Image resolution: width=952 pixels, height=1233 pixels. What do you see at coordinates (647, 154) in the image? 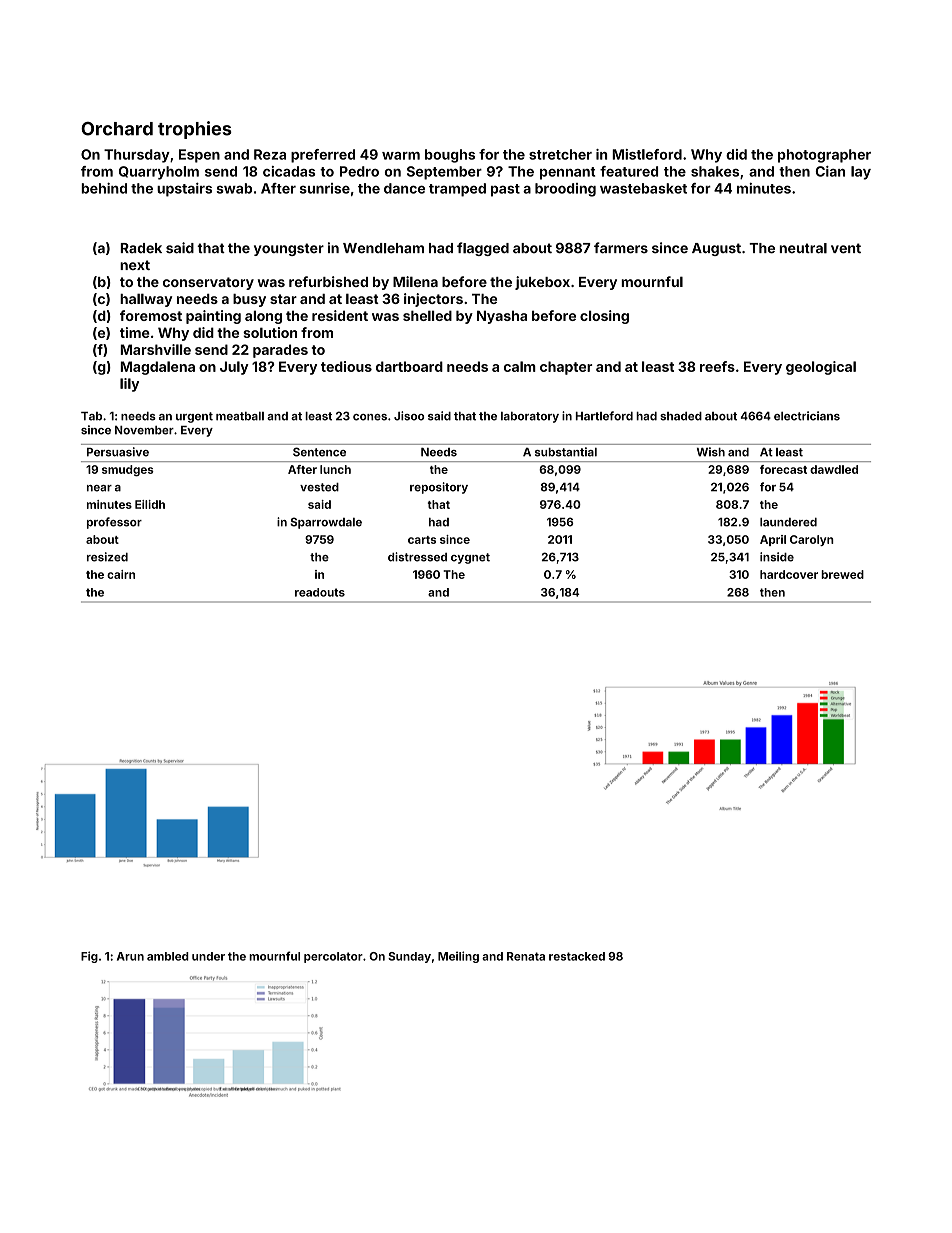
I see `Mistleford` at bounding box center [647, 154].
